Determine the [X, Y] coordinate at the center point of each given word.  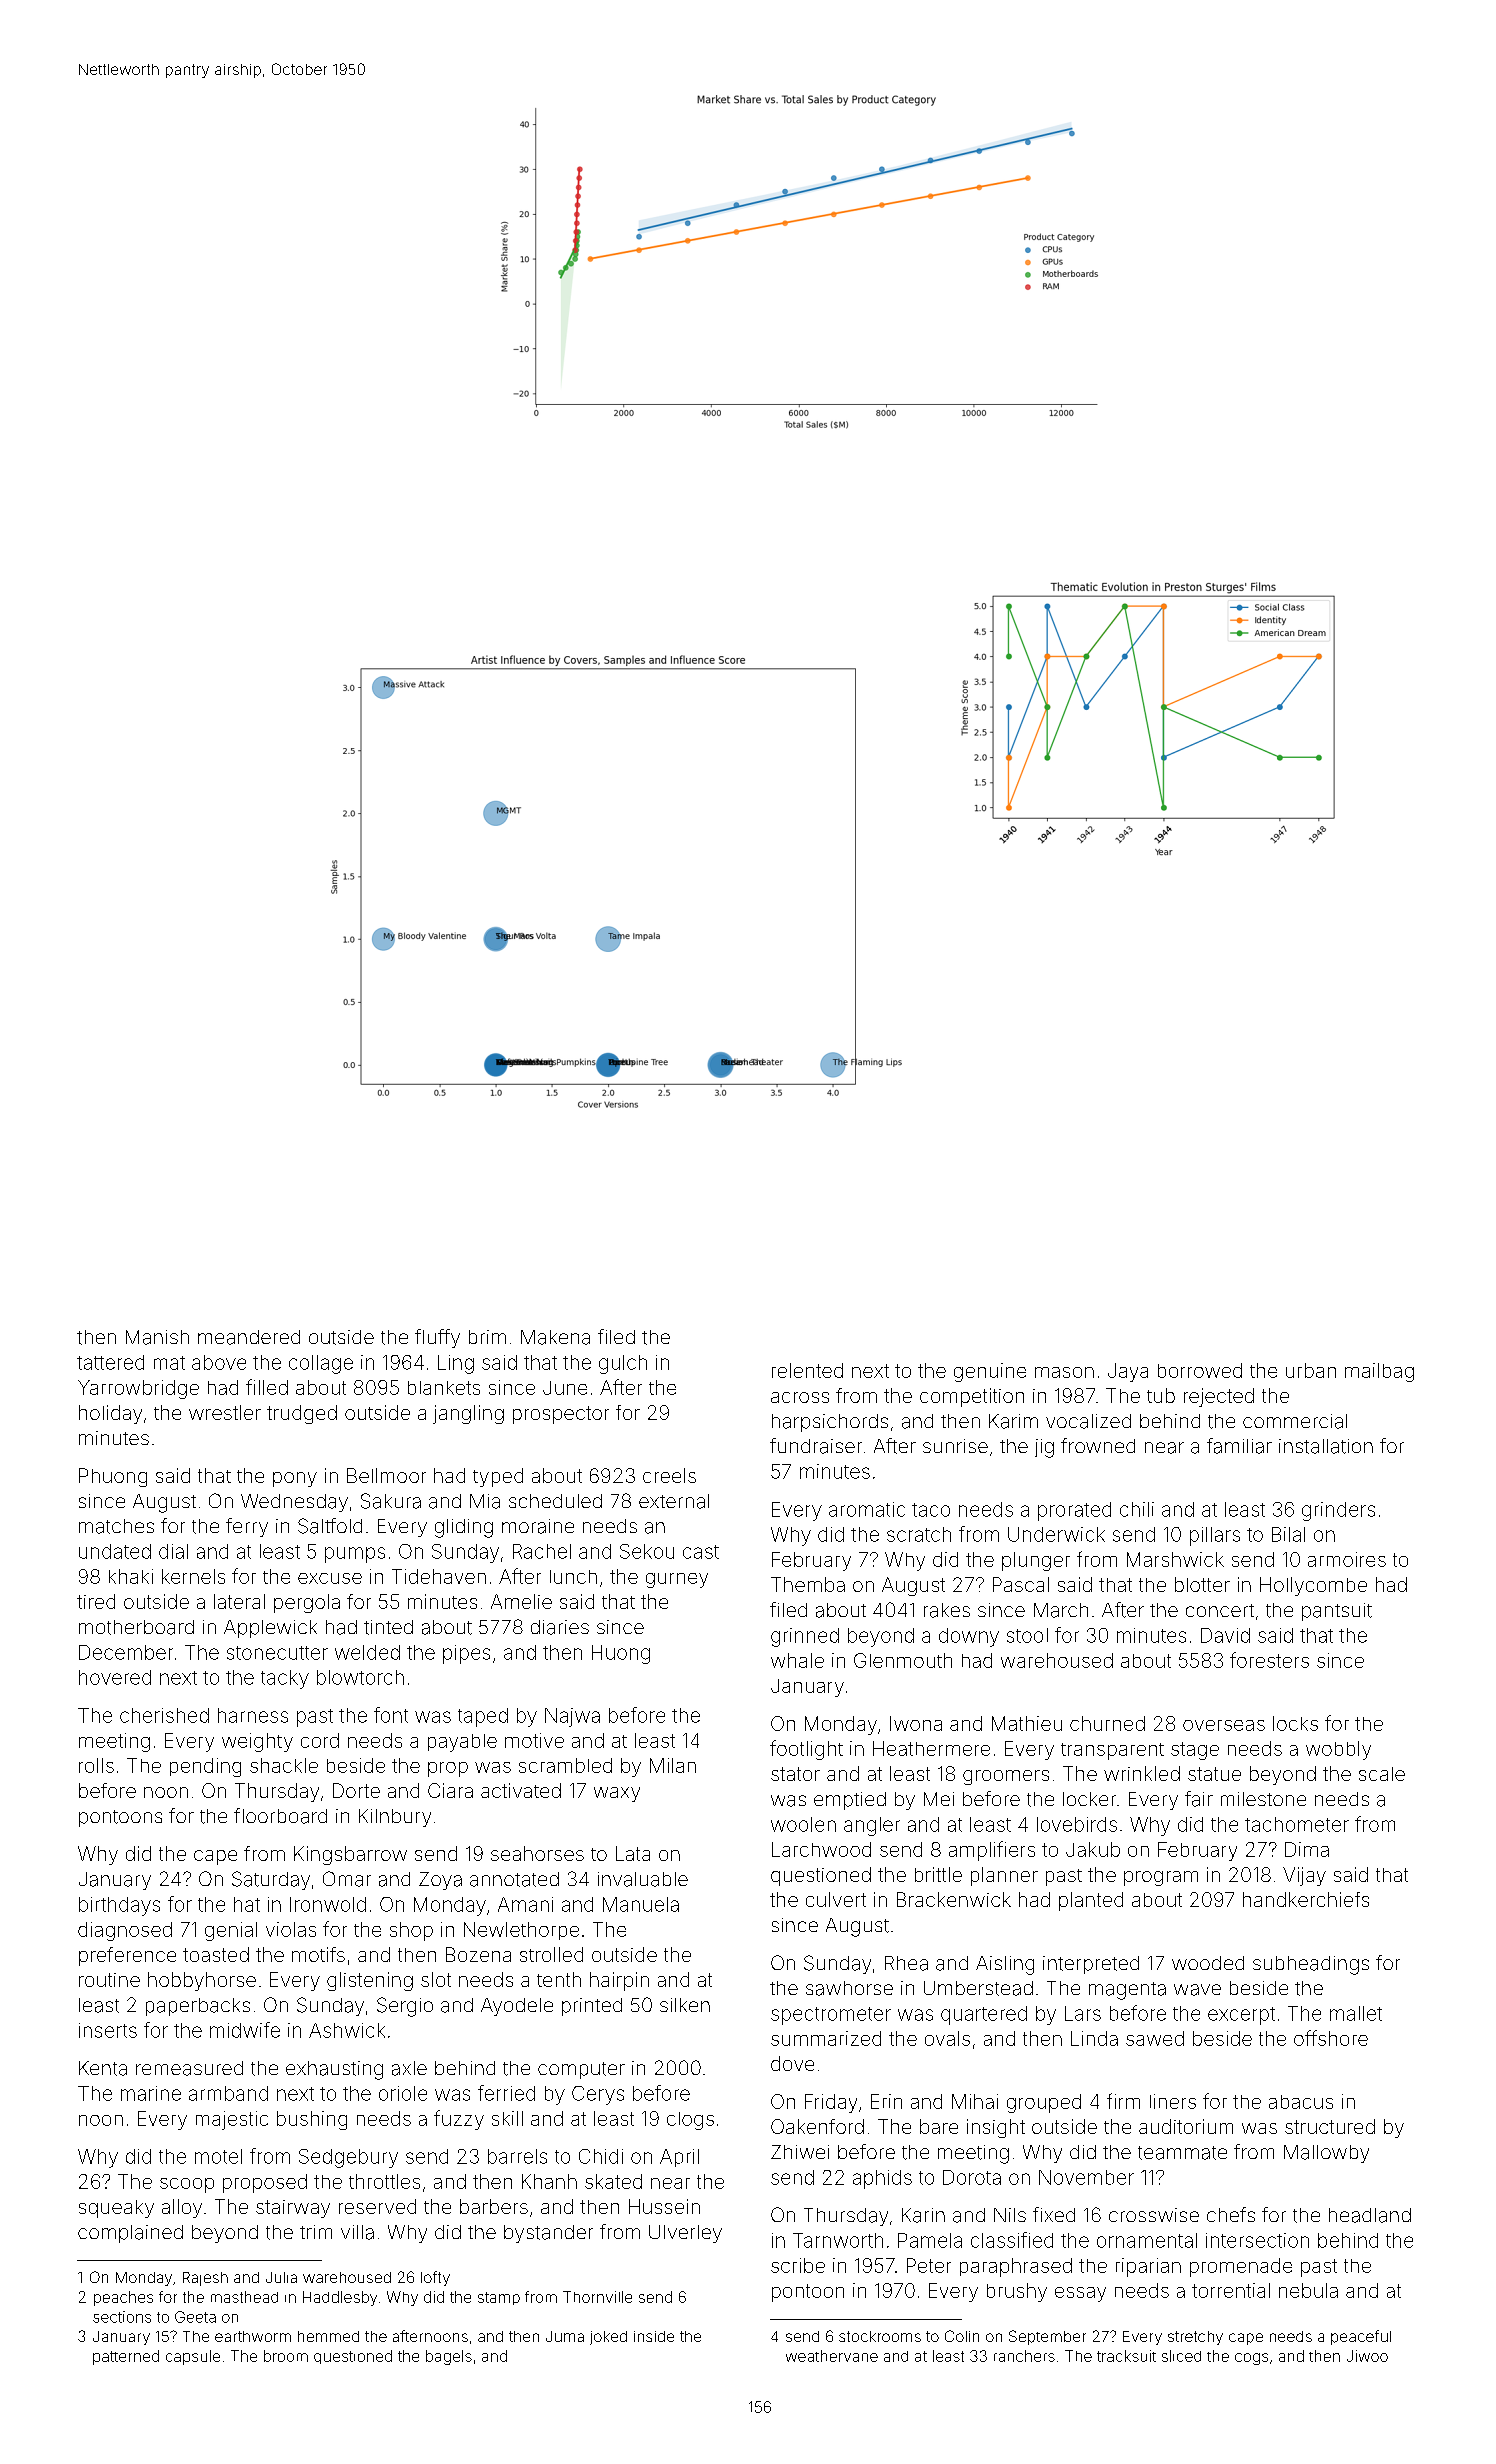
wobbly [1338, 1750]
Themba [808, 1584]
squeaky [116, 2209]
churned [1107, 1723]
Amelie [521, 1601]
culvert [836, 1899]
